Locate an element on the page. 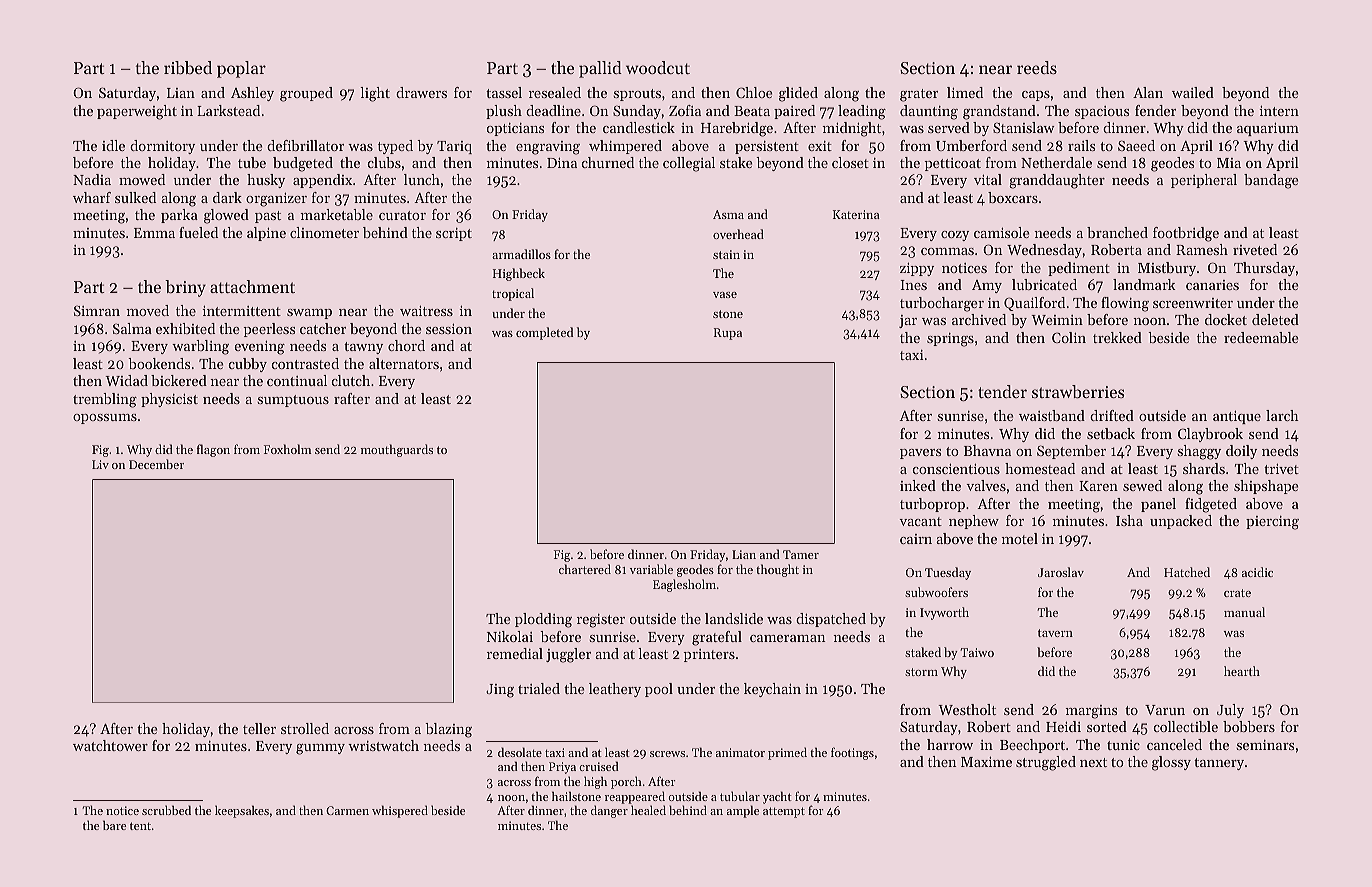 The height and width of the image is (887, 1372). bare is located at coordinates (114, 825).
